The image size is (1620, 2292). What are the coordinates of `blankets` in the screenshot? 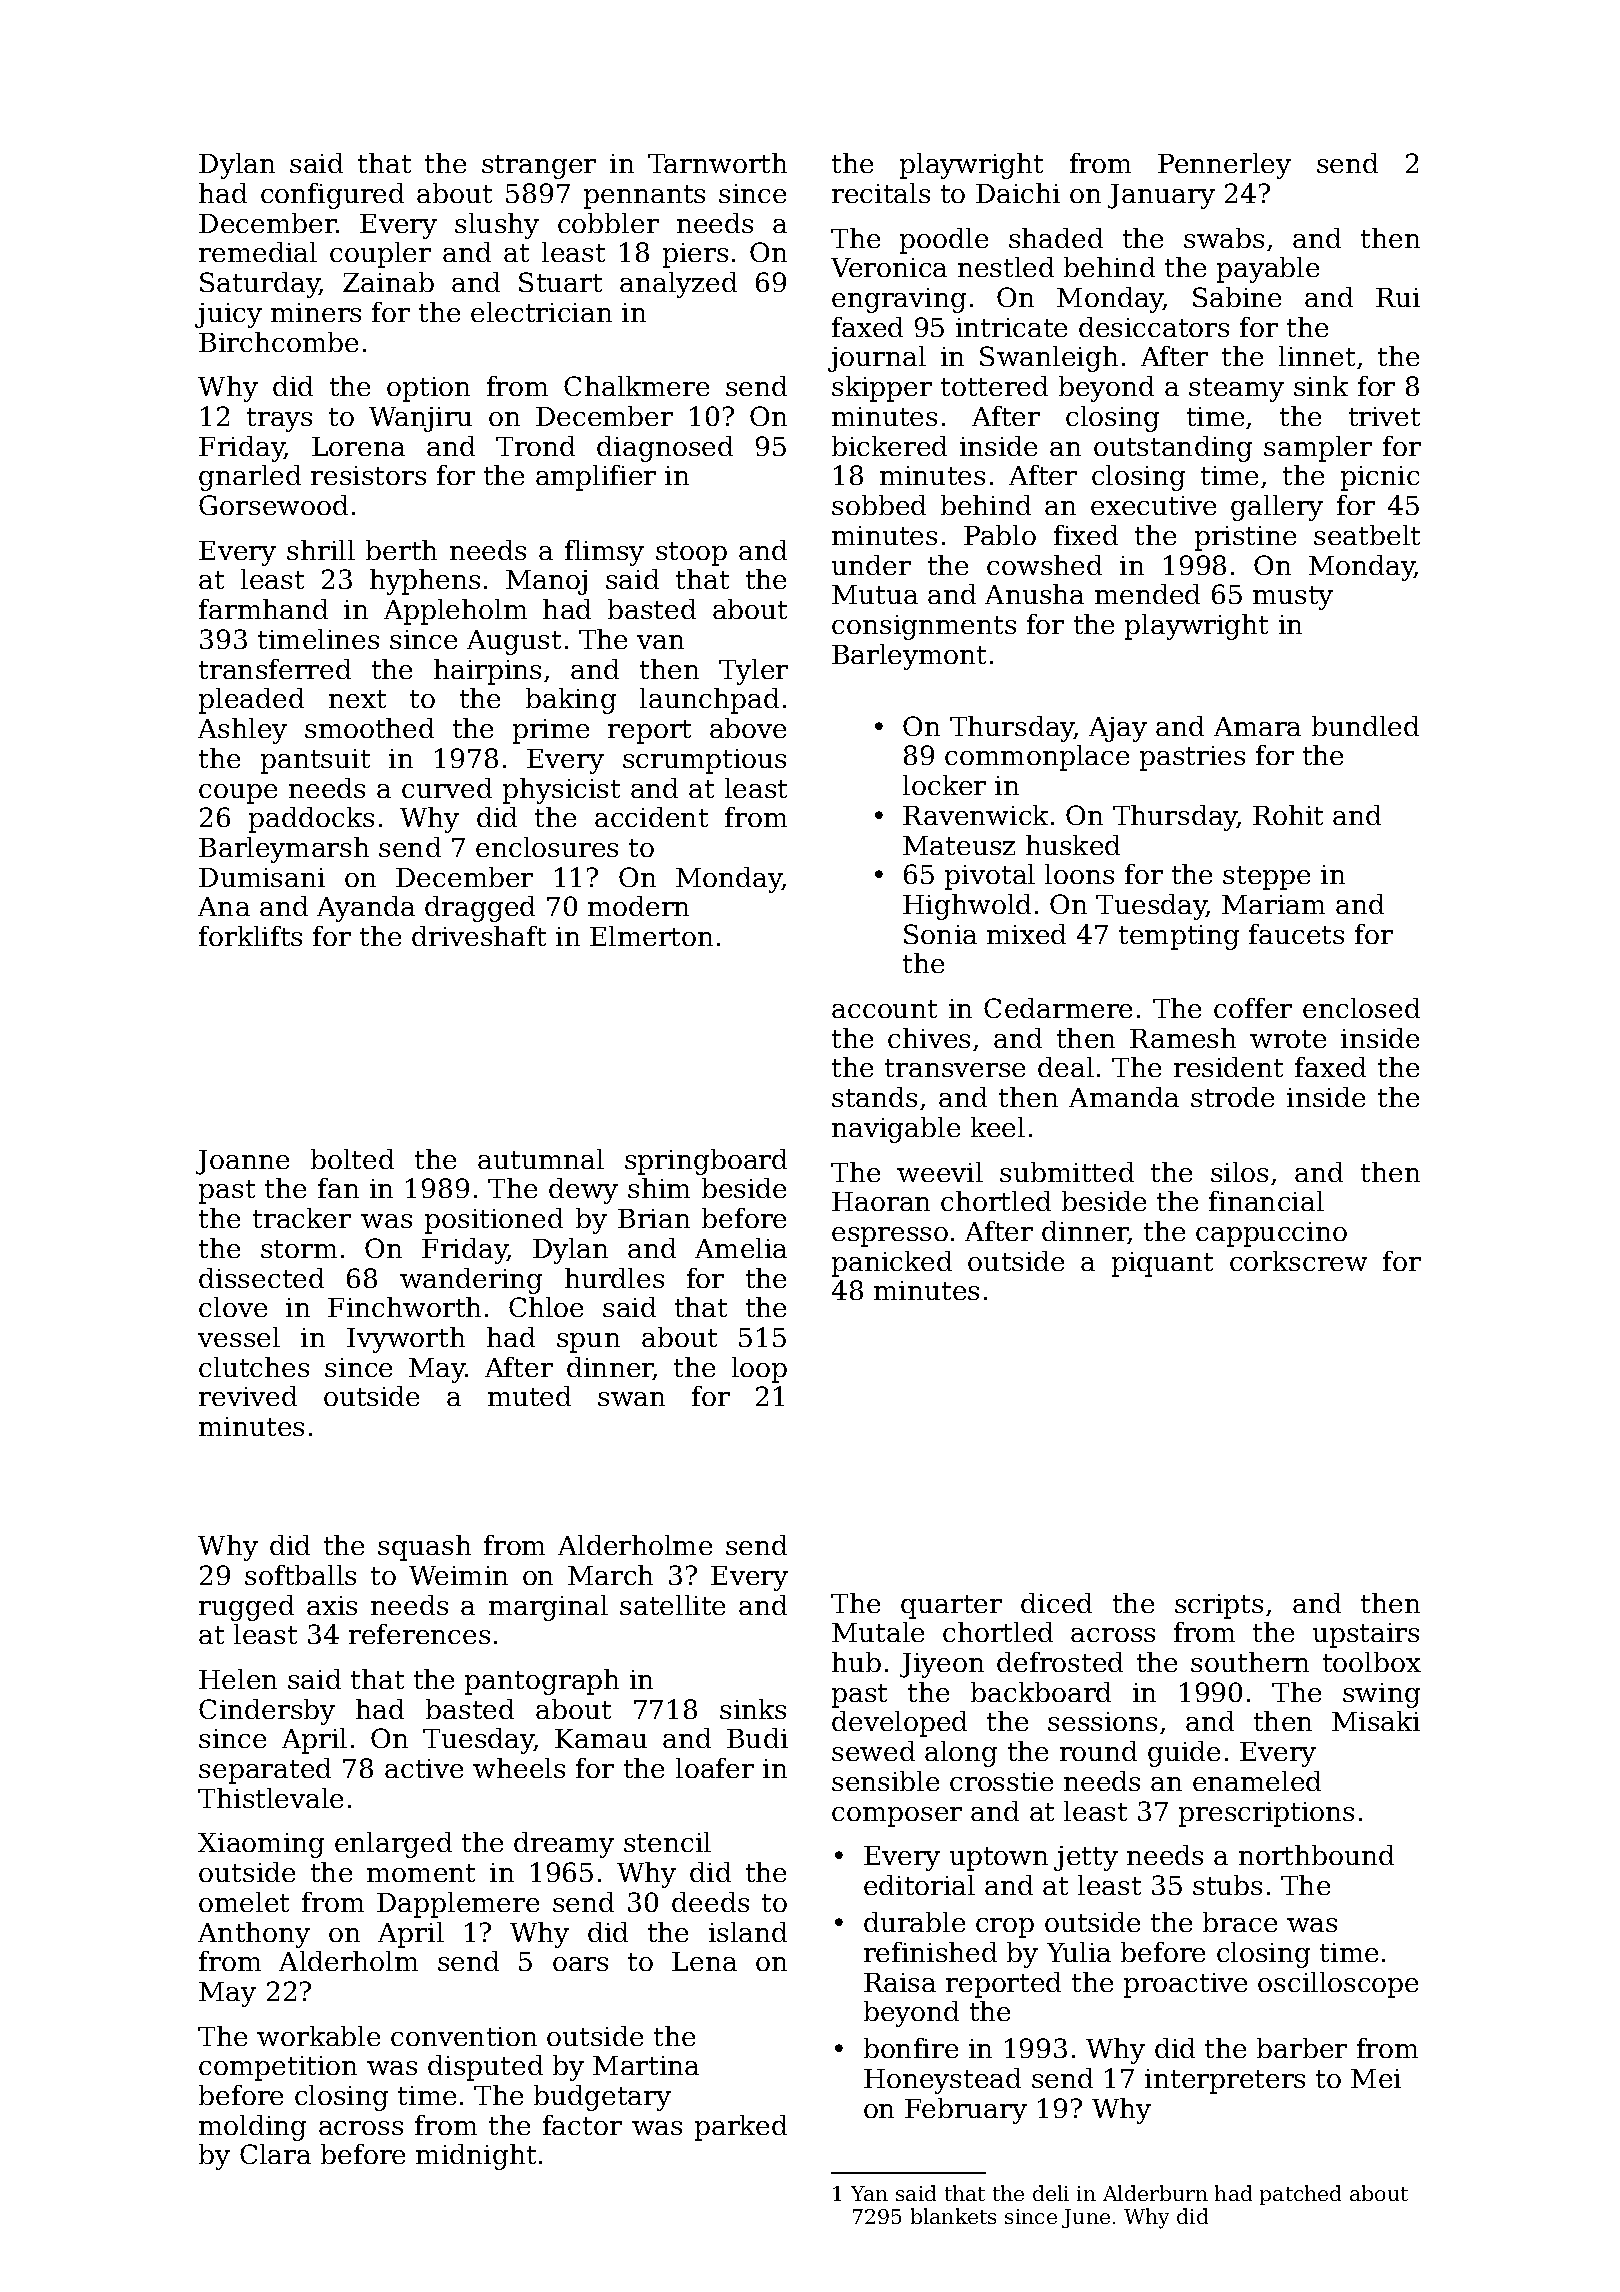 It's located at (953, 2216).
